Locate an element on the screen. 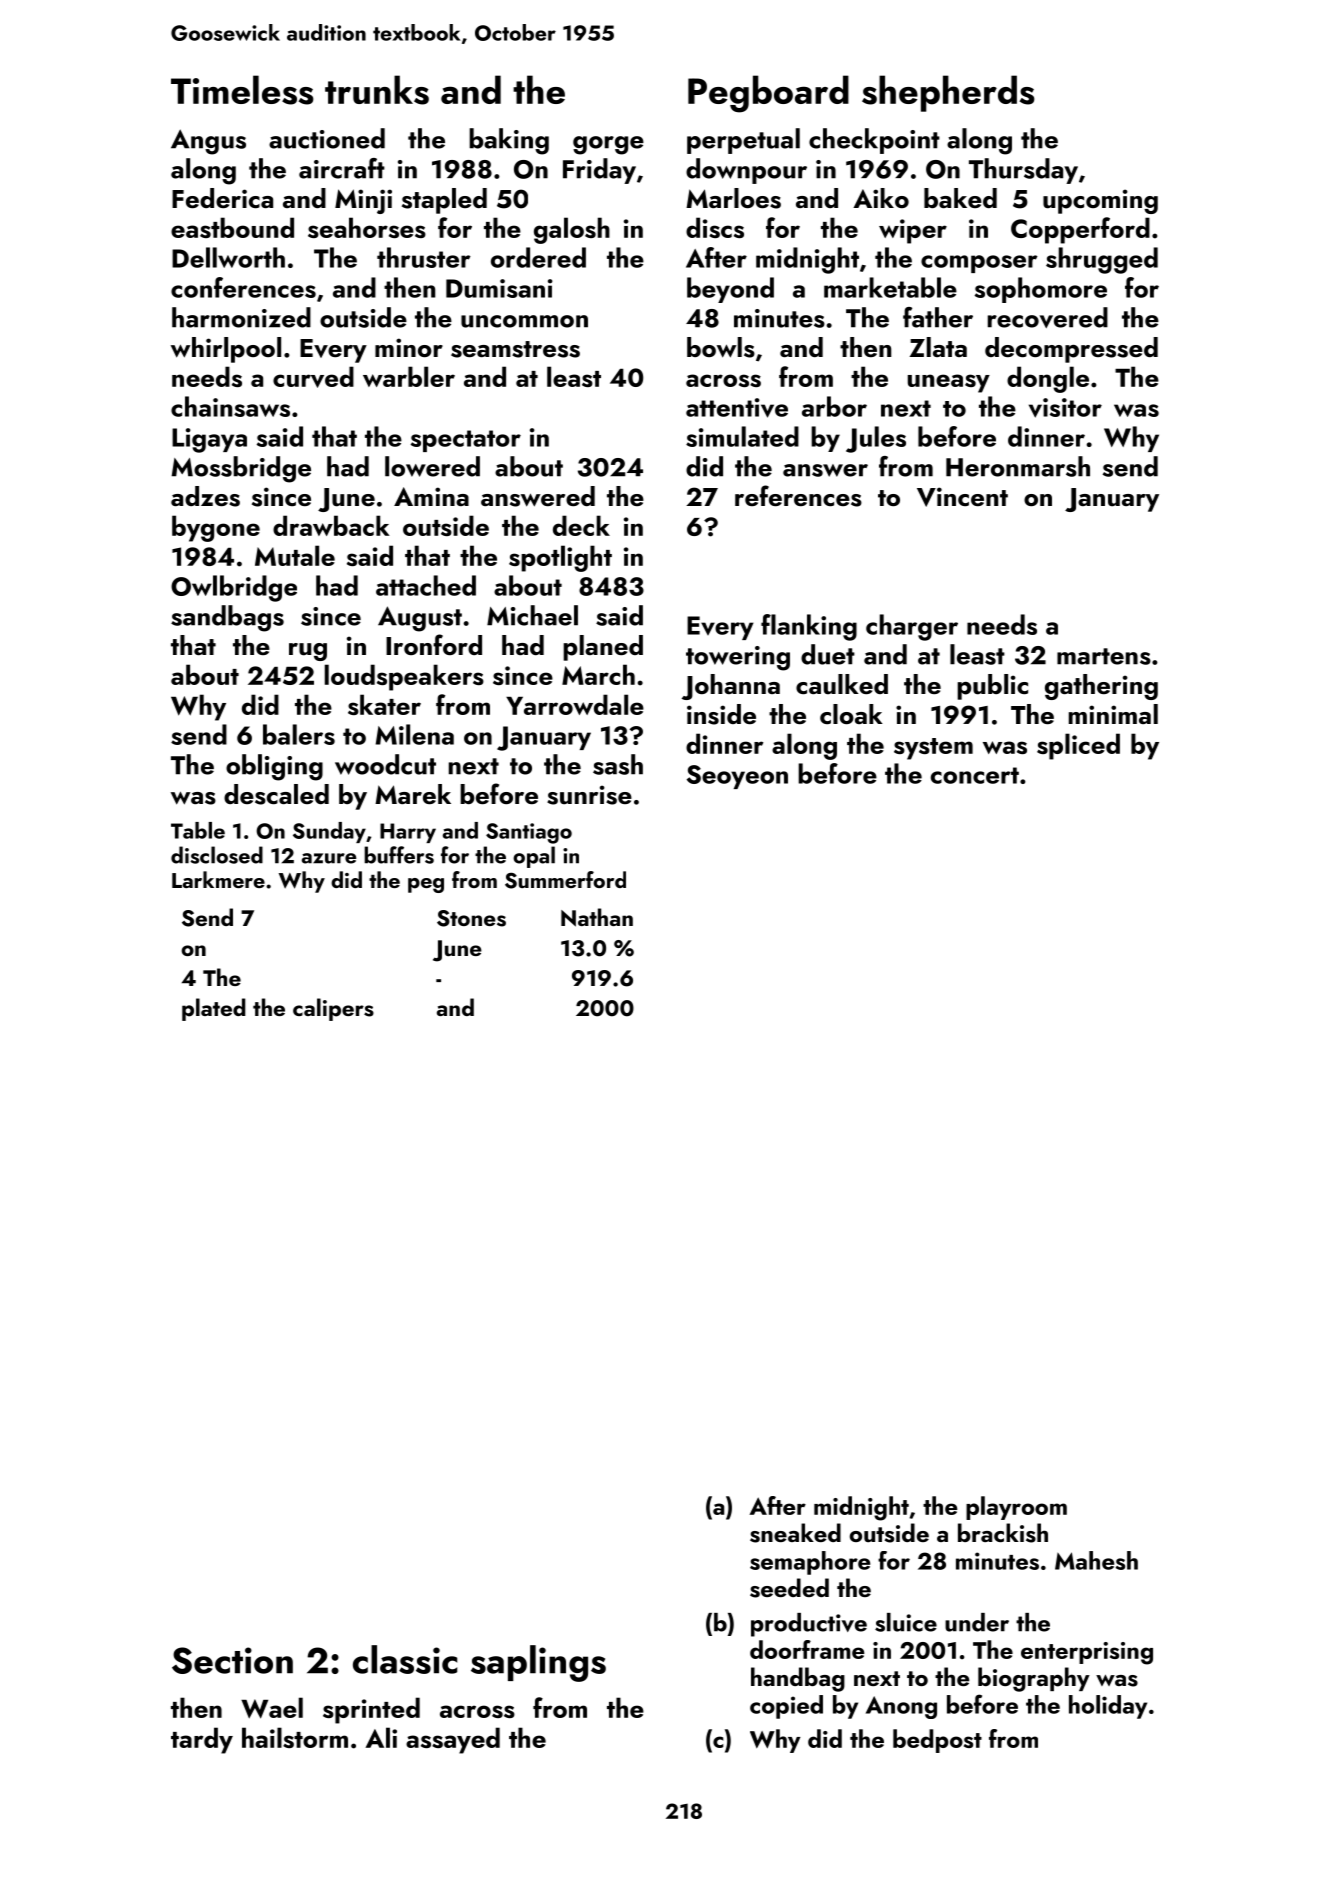 This screenshot has height=1881, width=1330. Vincent is located at coordinates (962, 497).
